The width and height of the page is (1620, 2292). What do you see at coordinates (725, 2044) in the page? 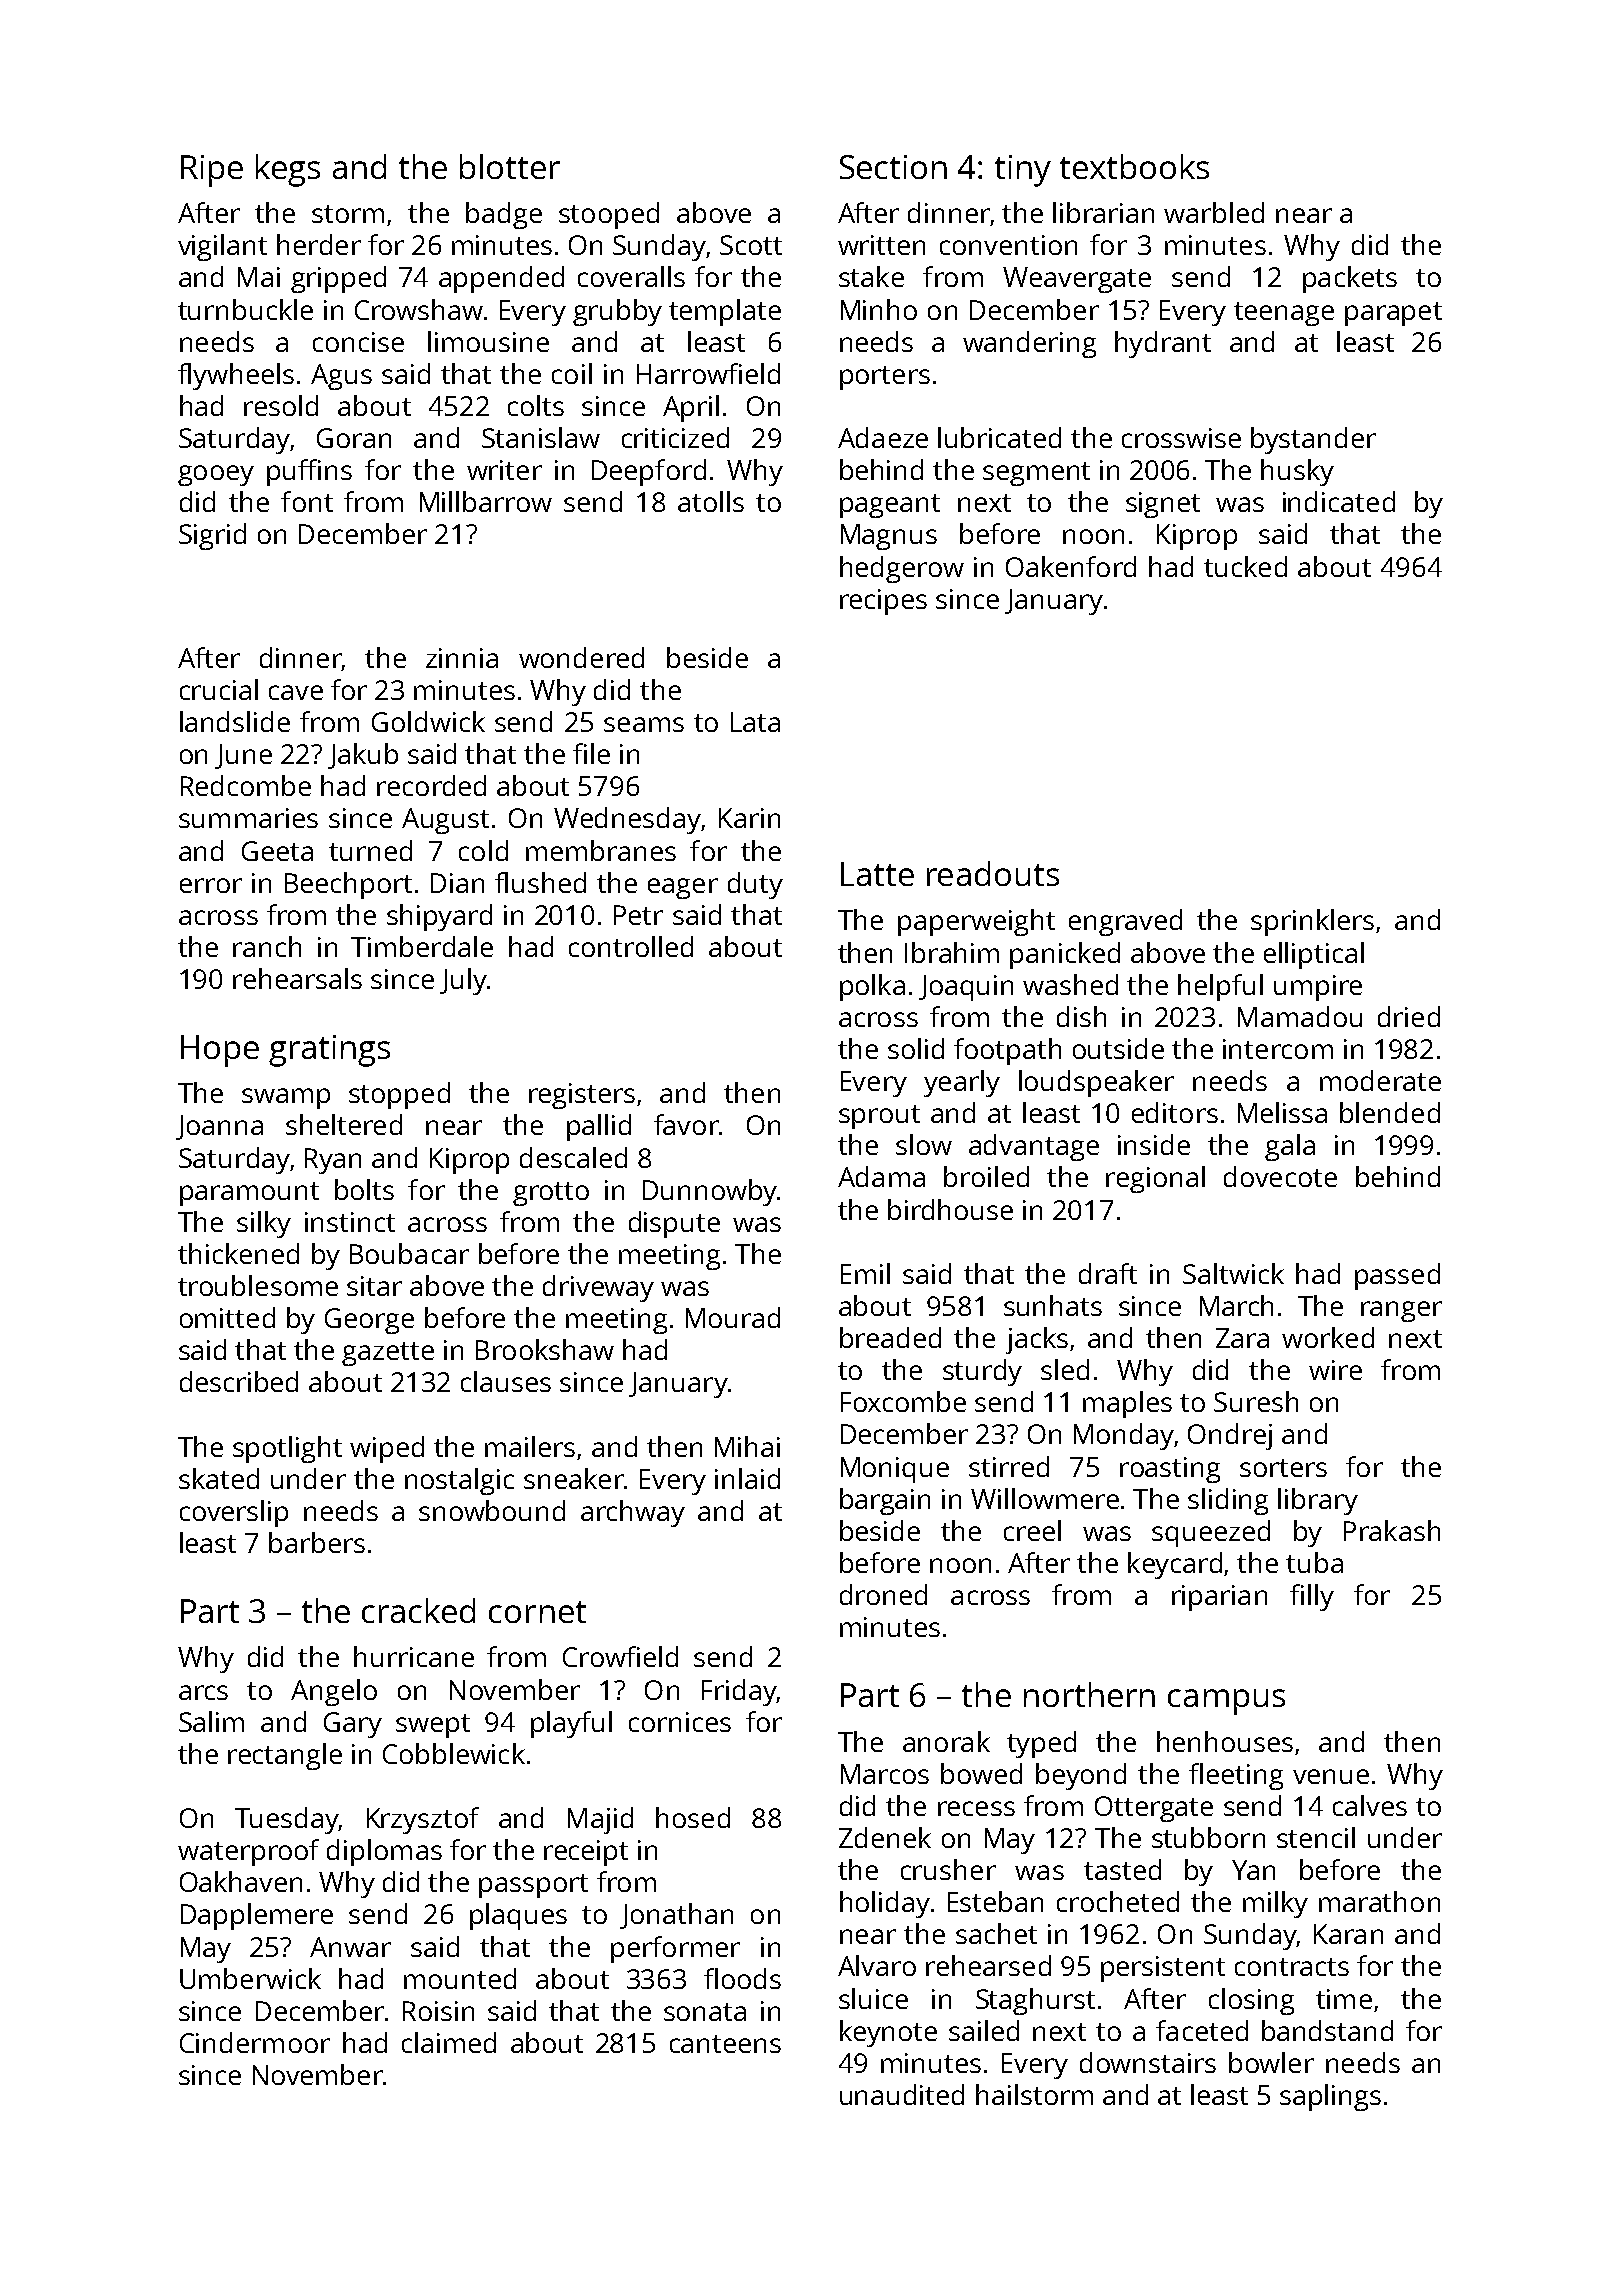
I see `canteens` at bounding box center [725, 2044].
